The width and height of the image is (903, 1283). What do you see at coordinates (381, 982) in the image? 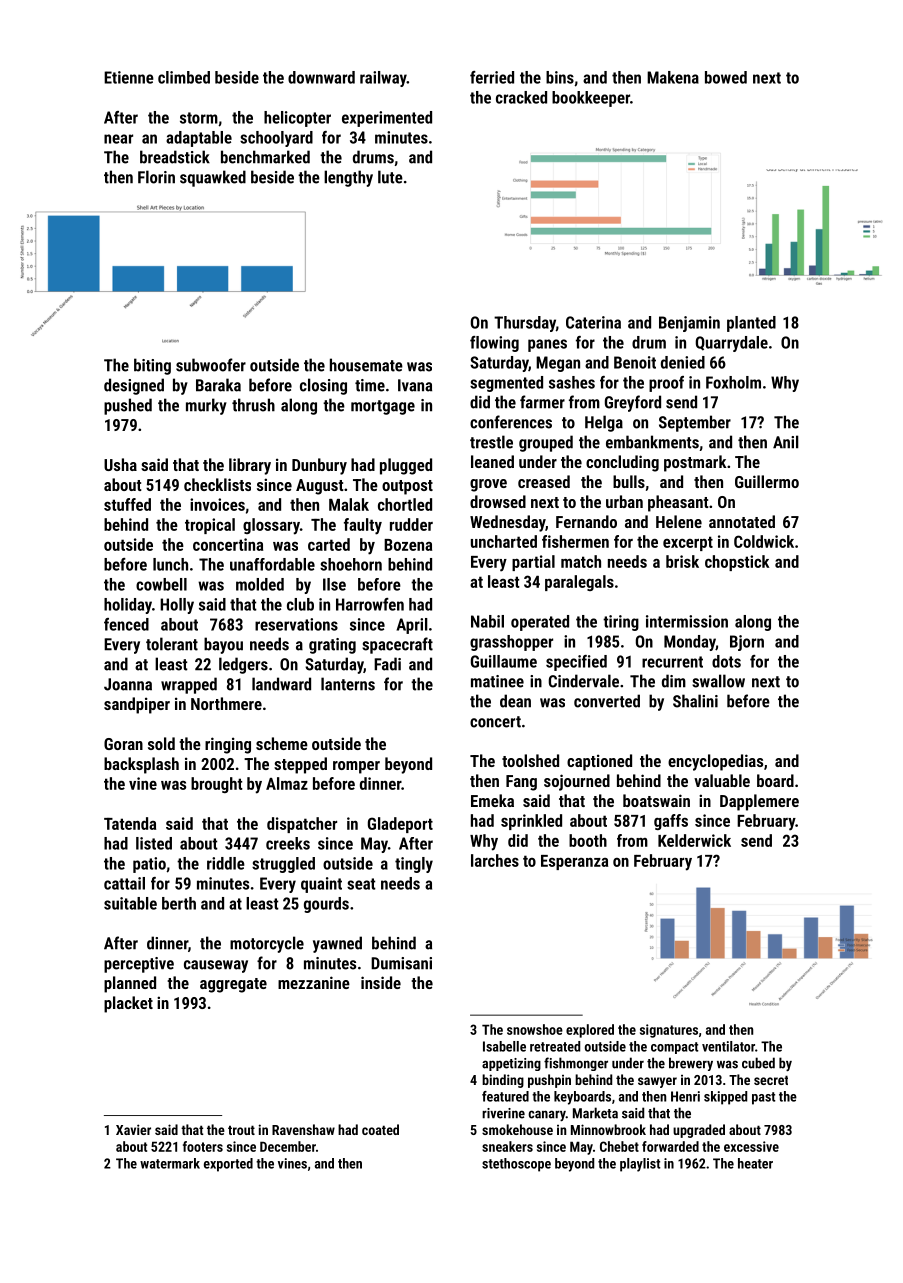
I see `inside` at bounding box center [381, 982].
